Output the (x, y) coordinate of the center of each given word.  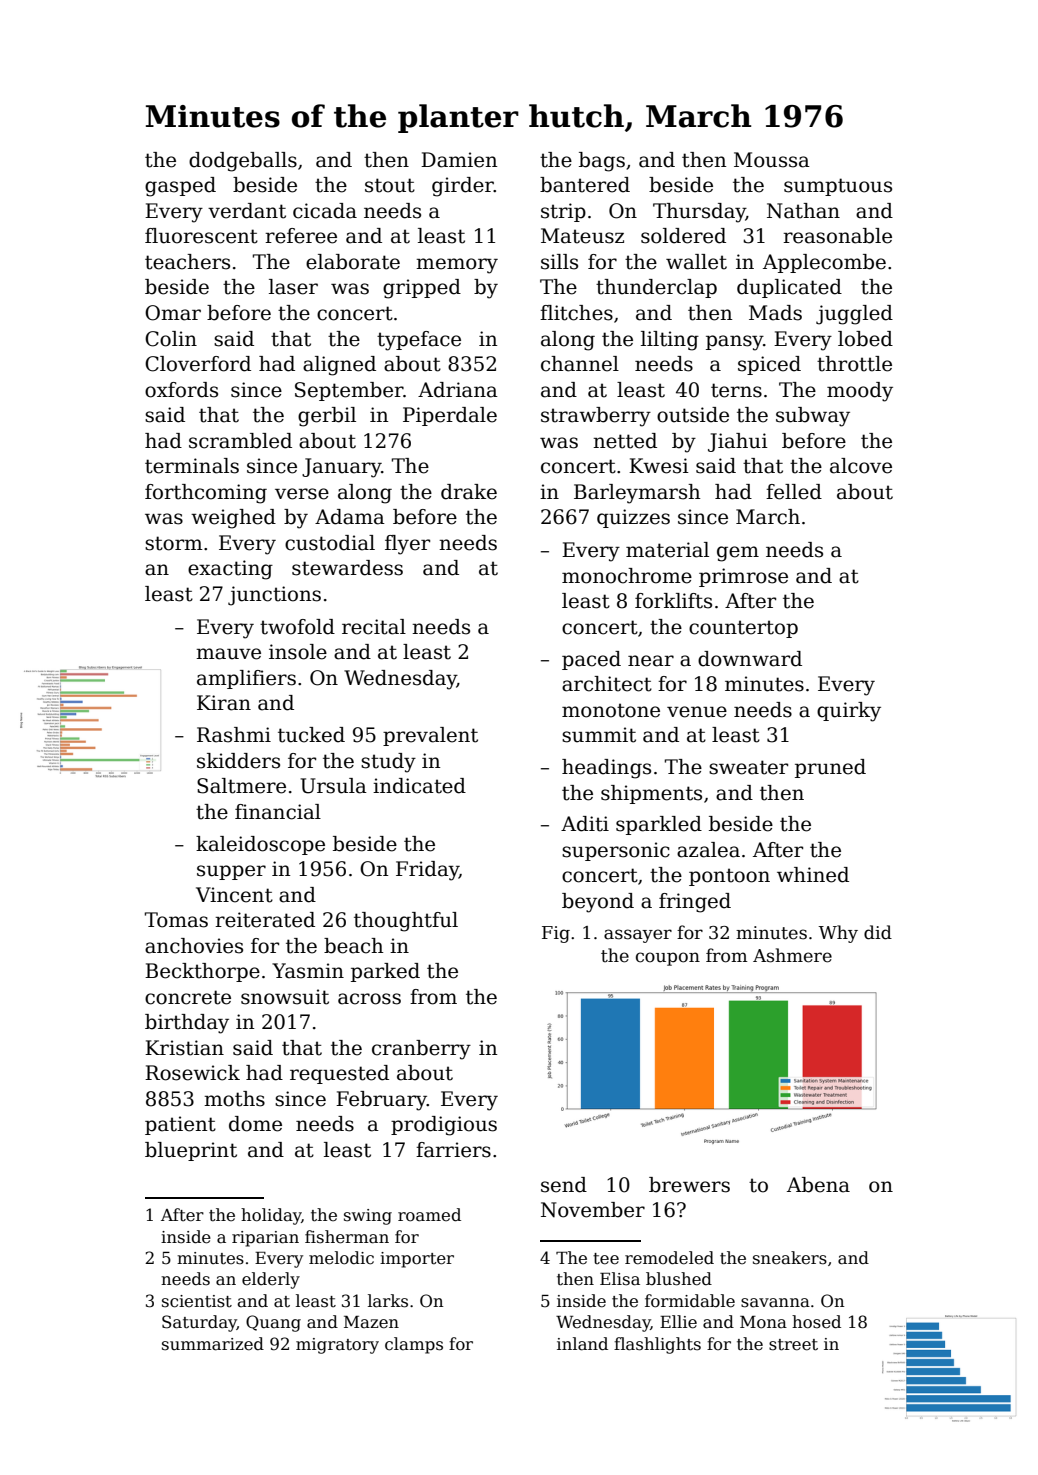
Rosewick (192, 1073)
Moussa (772, 160)
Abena (818, 1185)
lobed (865, 339)
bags (602, 162)
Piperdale (450, 416)
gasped (180, 187)
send (564, 1185)
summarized (213, 1344)
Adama (350, 517)
